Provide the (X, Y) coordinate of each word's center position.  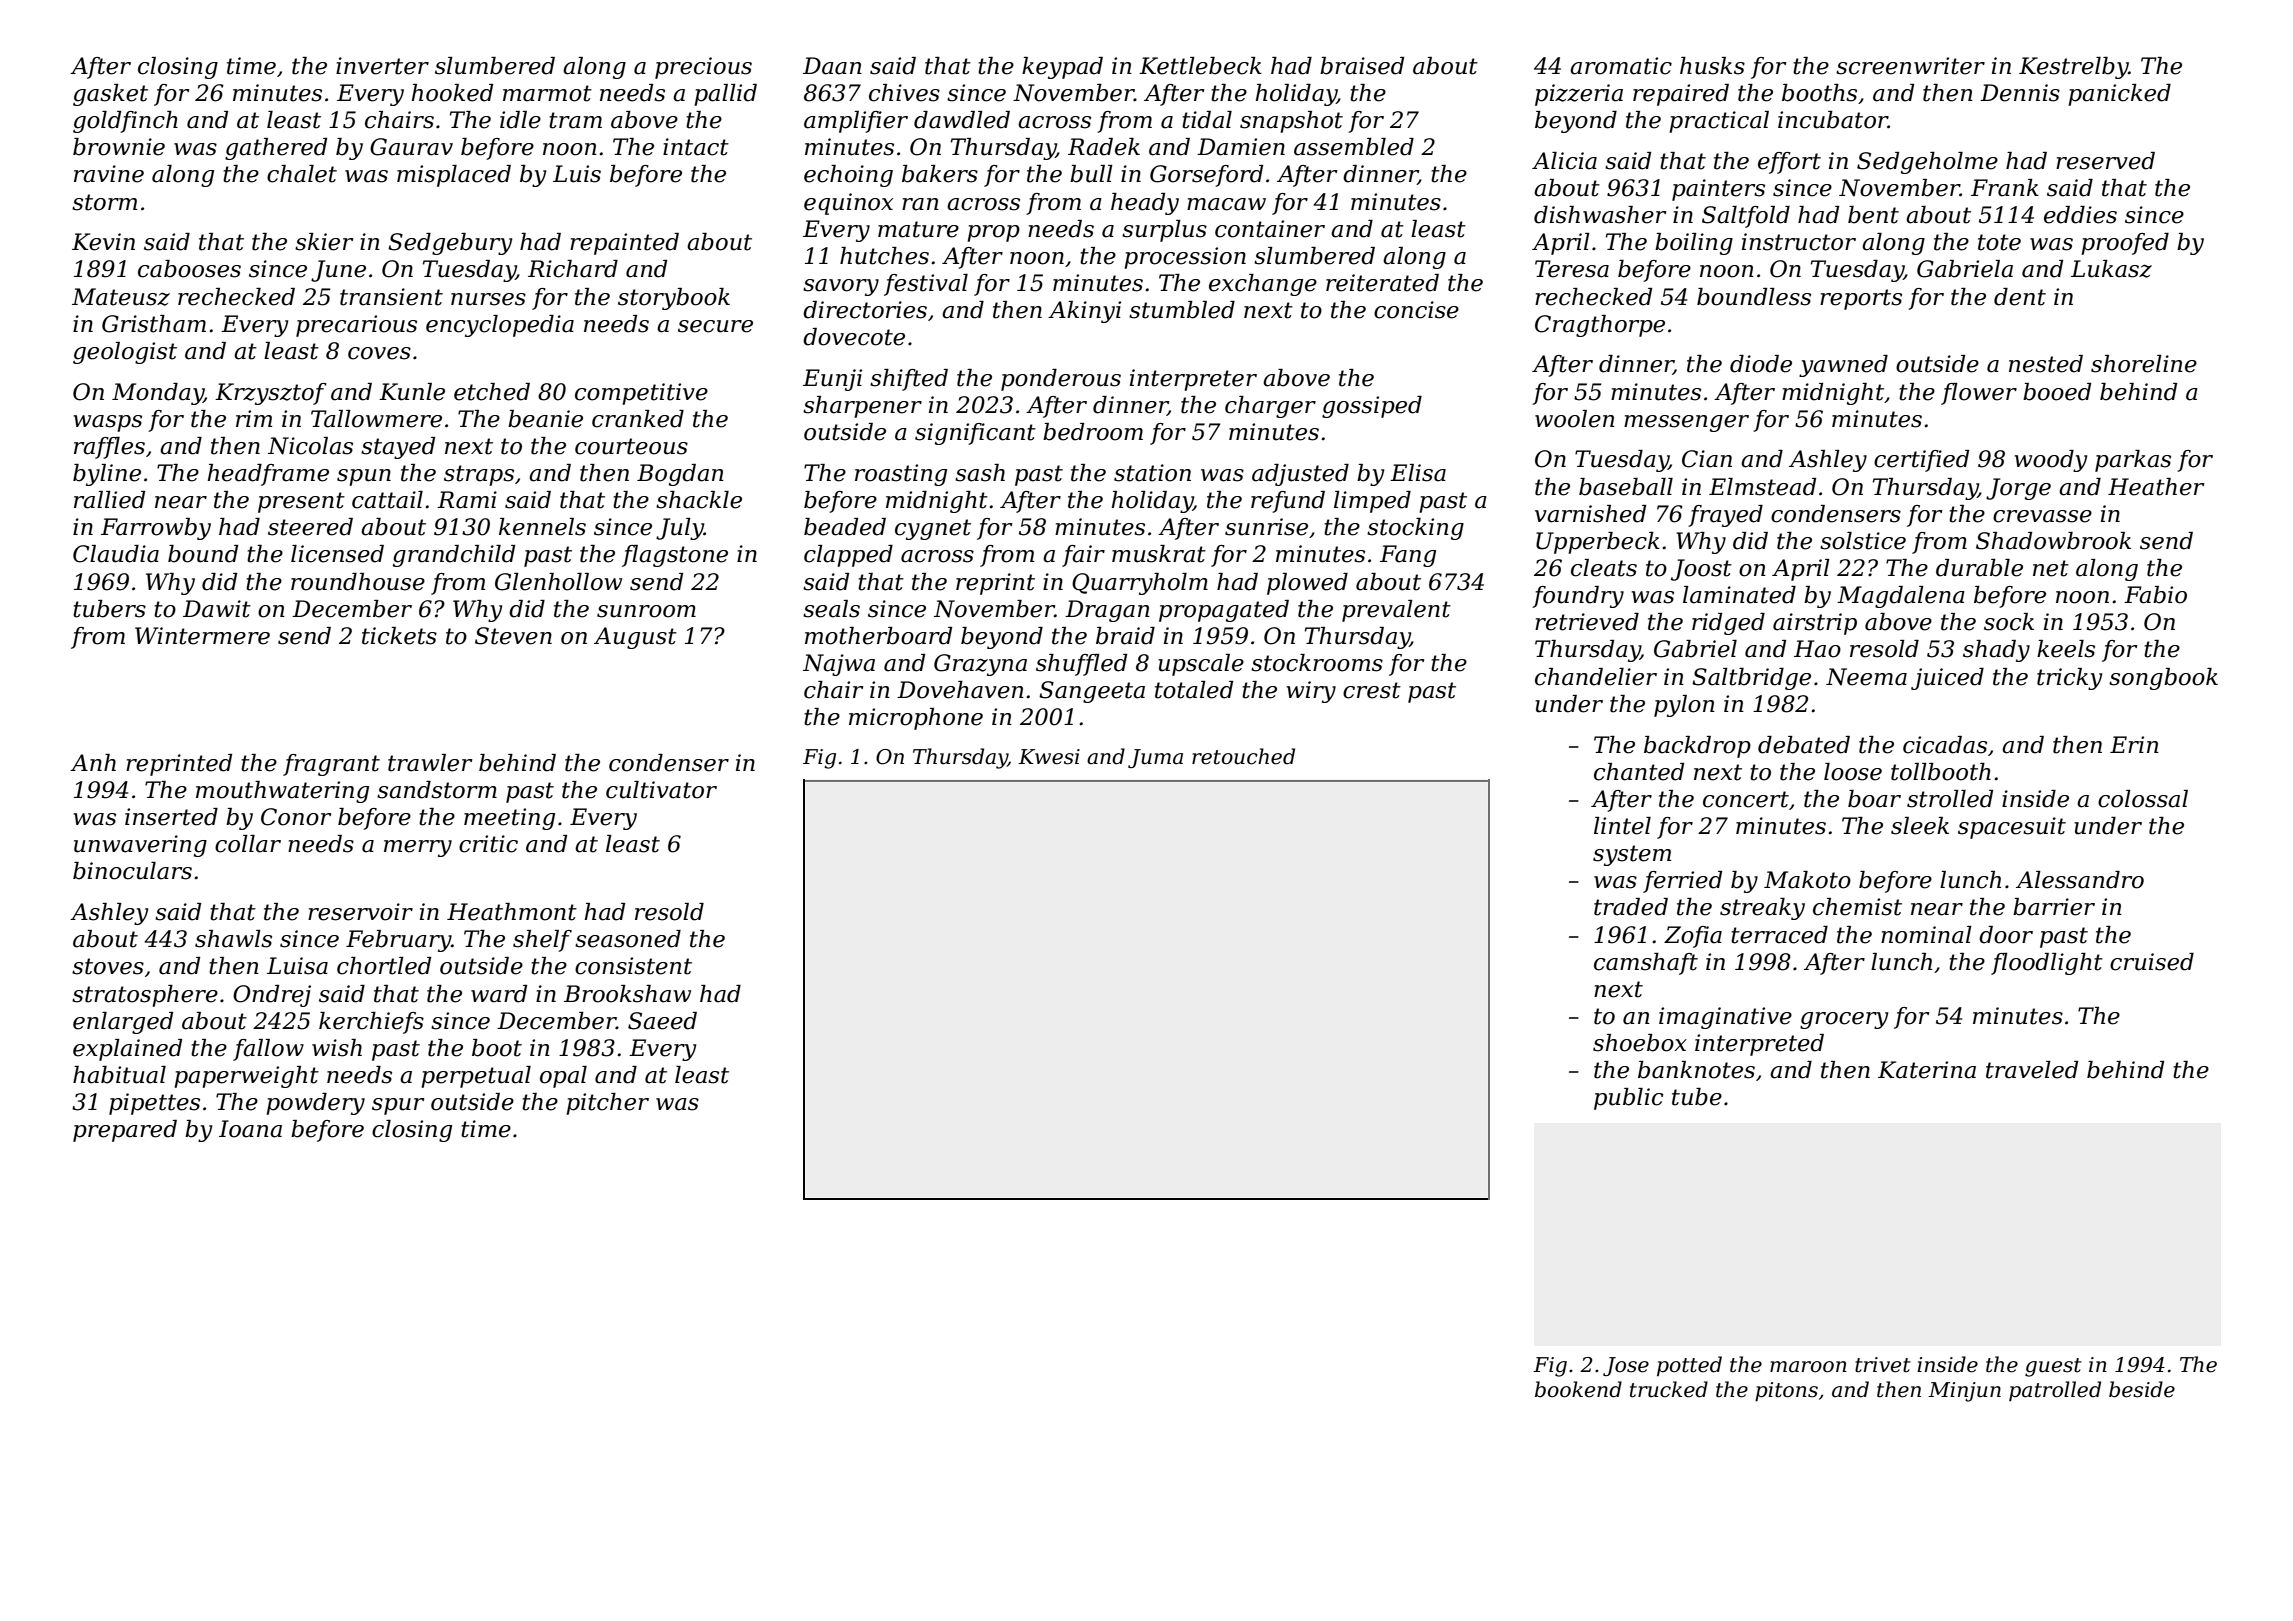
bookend (1578, 1389)
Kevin (103, 242)
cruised (2152, 962)
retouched (1243, 756)
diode (1761, 364)
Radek (1104, 147)
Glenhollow (558, 582)
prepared (125, 1131)
